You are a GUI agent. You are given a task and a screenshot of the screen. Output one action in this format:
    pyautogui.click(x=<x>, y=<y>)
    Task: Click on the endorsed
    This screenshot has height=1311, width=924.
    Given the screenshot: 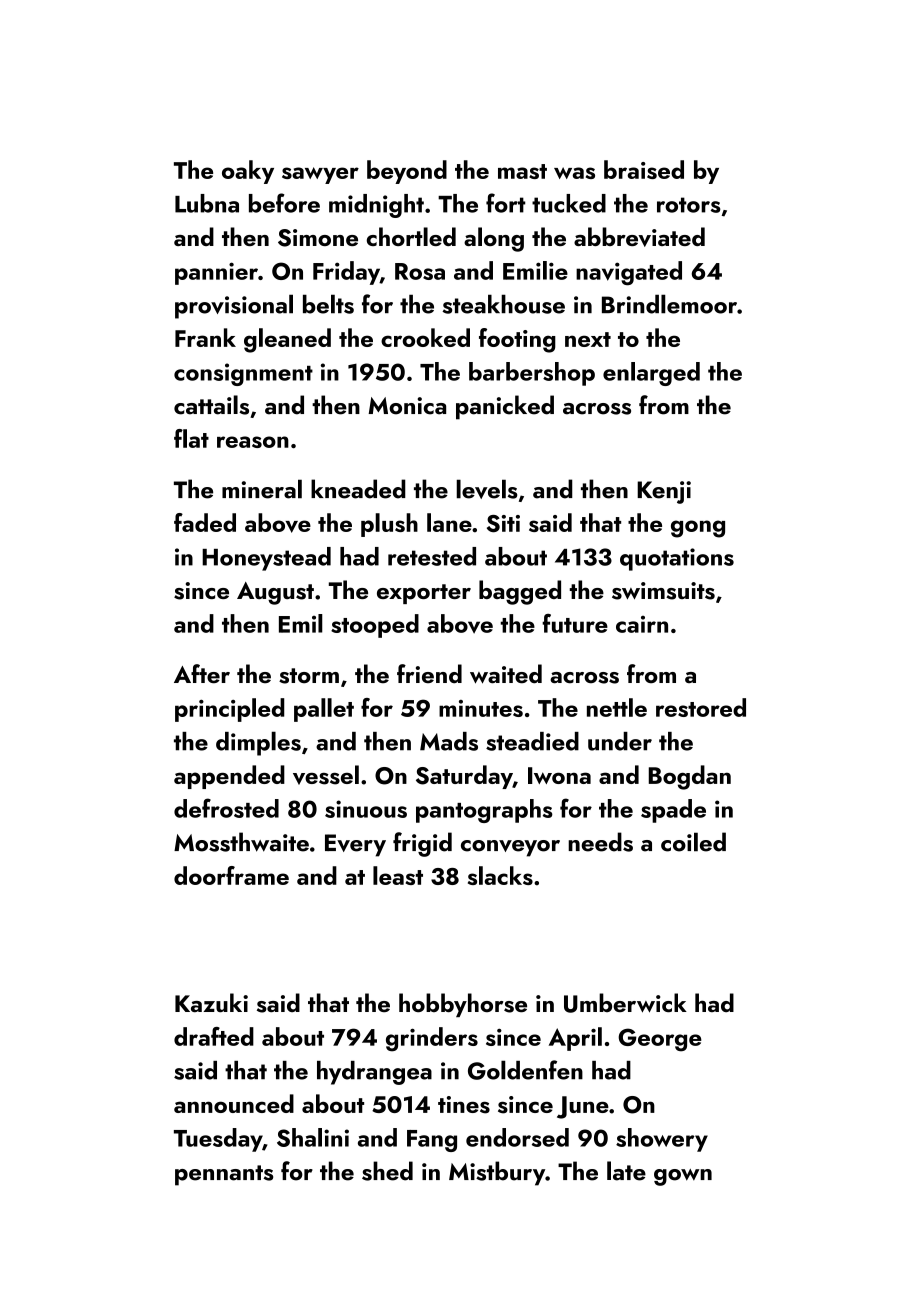 What is the action you would take?
    pyautogui.click(x=517, y=1137)
